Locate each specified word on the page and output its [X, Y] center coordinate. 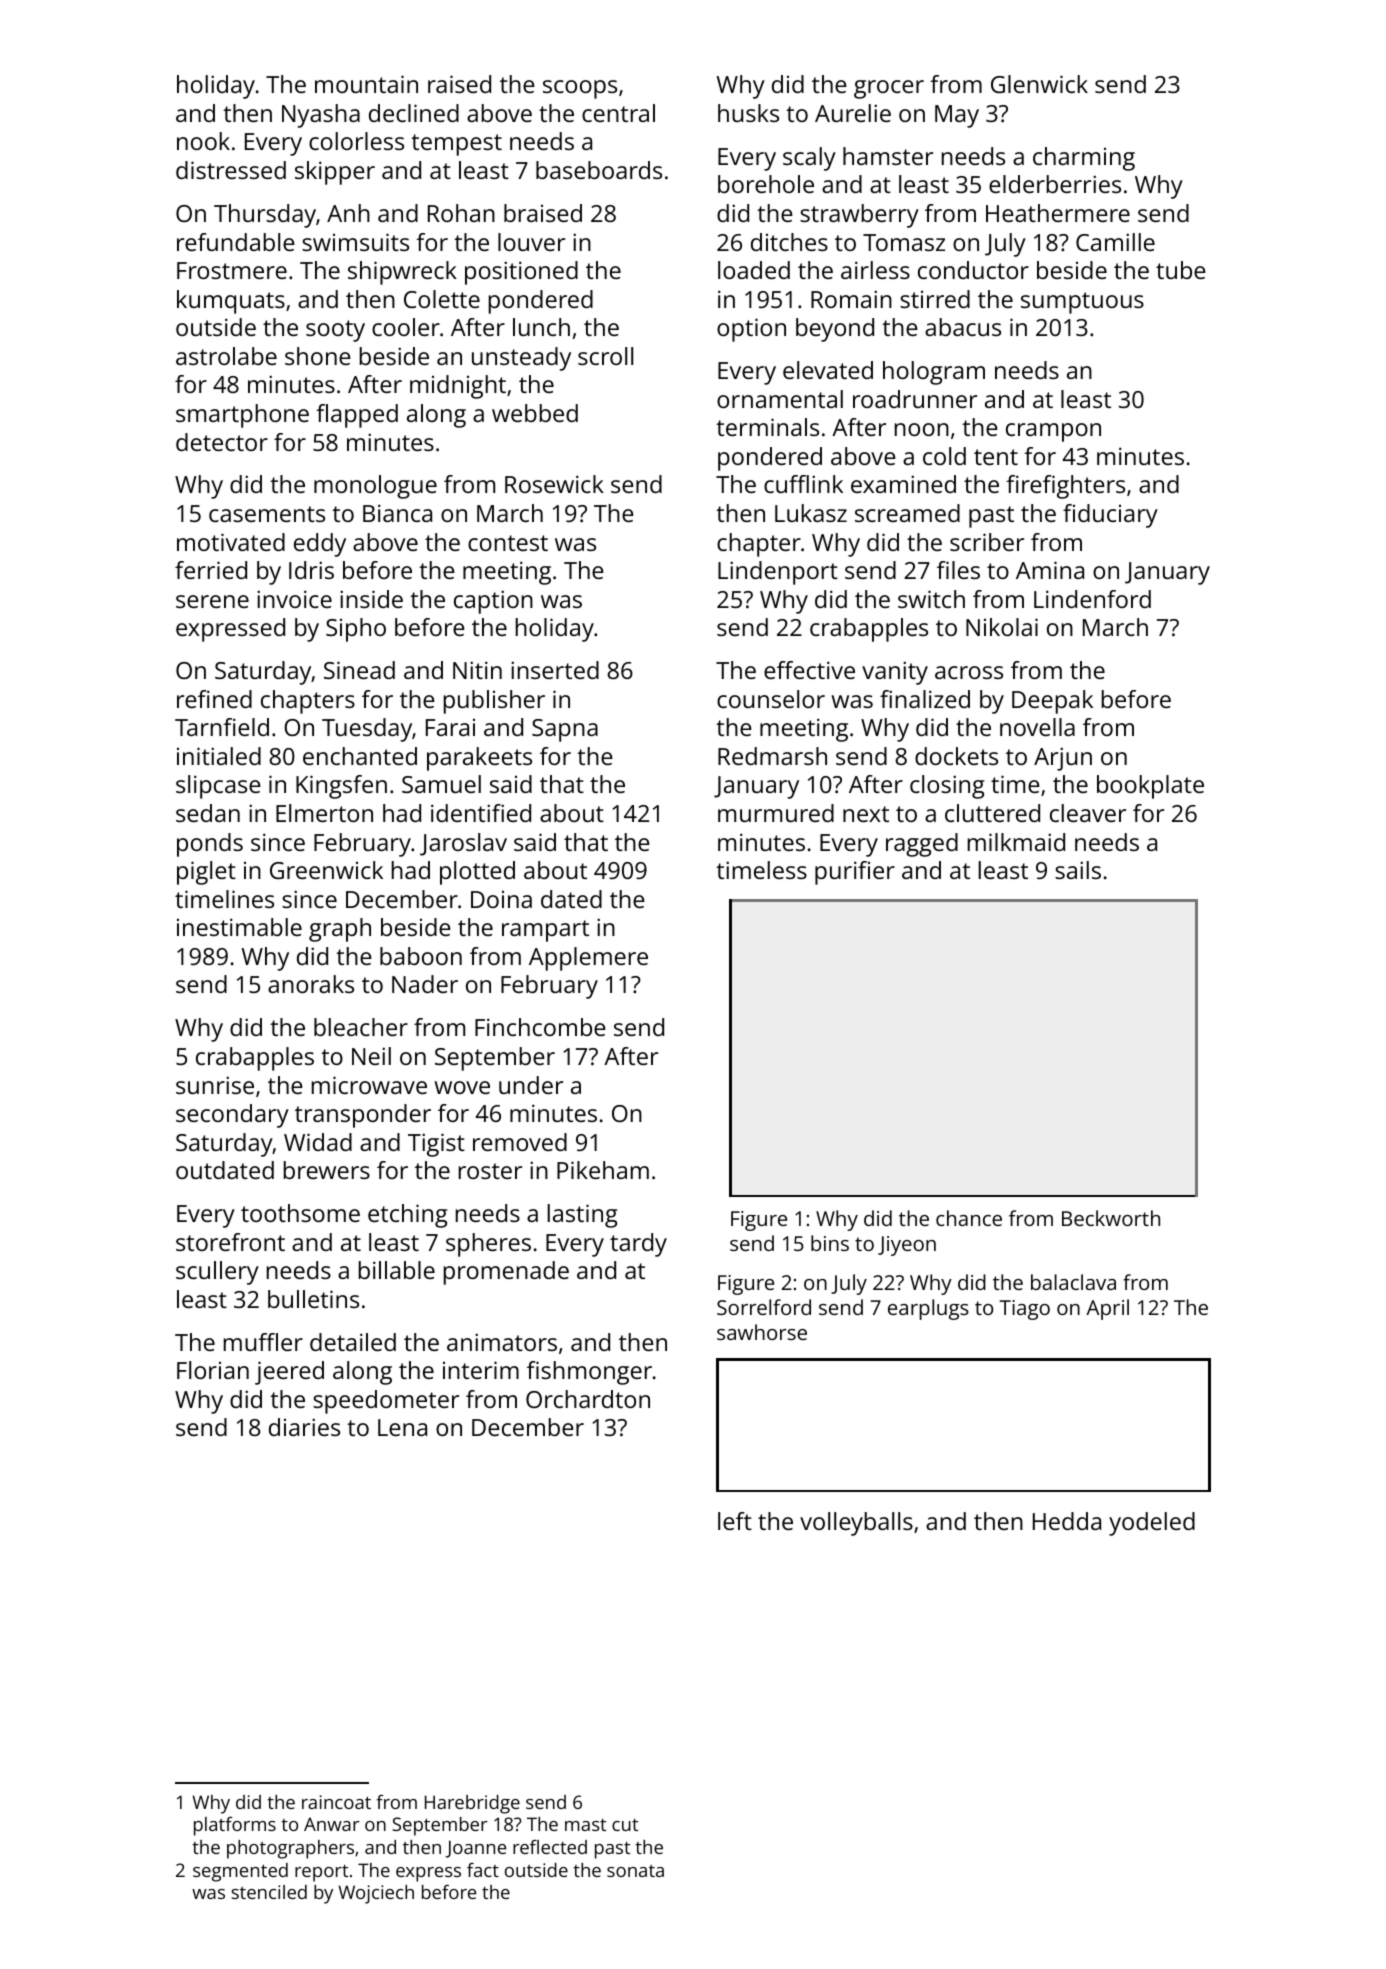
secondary [232, 1116]
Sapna [565, 730]
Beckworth [1111, 1218]
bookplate [1150, 787]
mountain [366, 84]
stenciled [269, 1892]
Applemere [588, 959]
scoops [580, 89]
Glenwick [1039, 84]
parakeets [479, 759]
